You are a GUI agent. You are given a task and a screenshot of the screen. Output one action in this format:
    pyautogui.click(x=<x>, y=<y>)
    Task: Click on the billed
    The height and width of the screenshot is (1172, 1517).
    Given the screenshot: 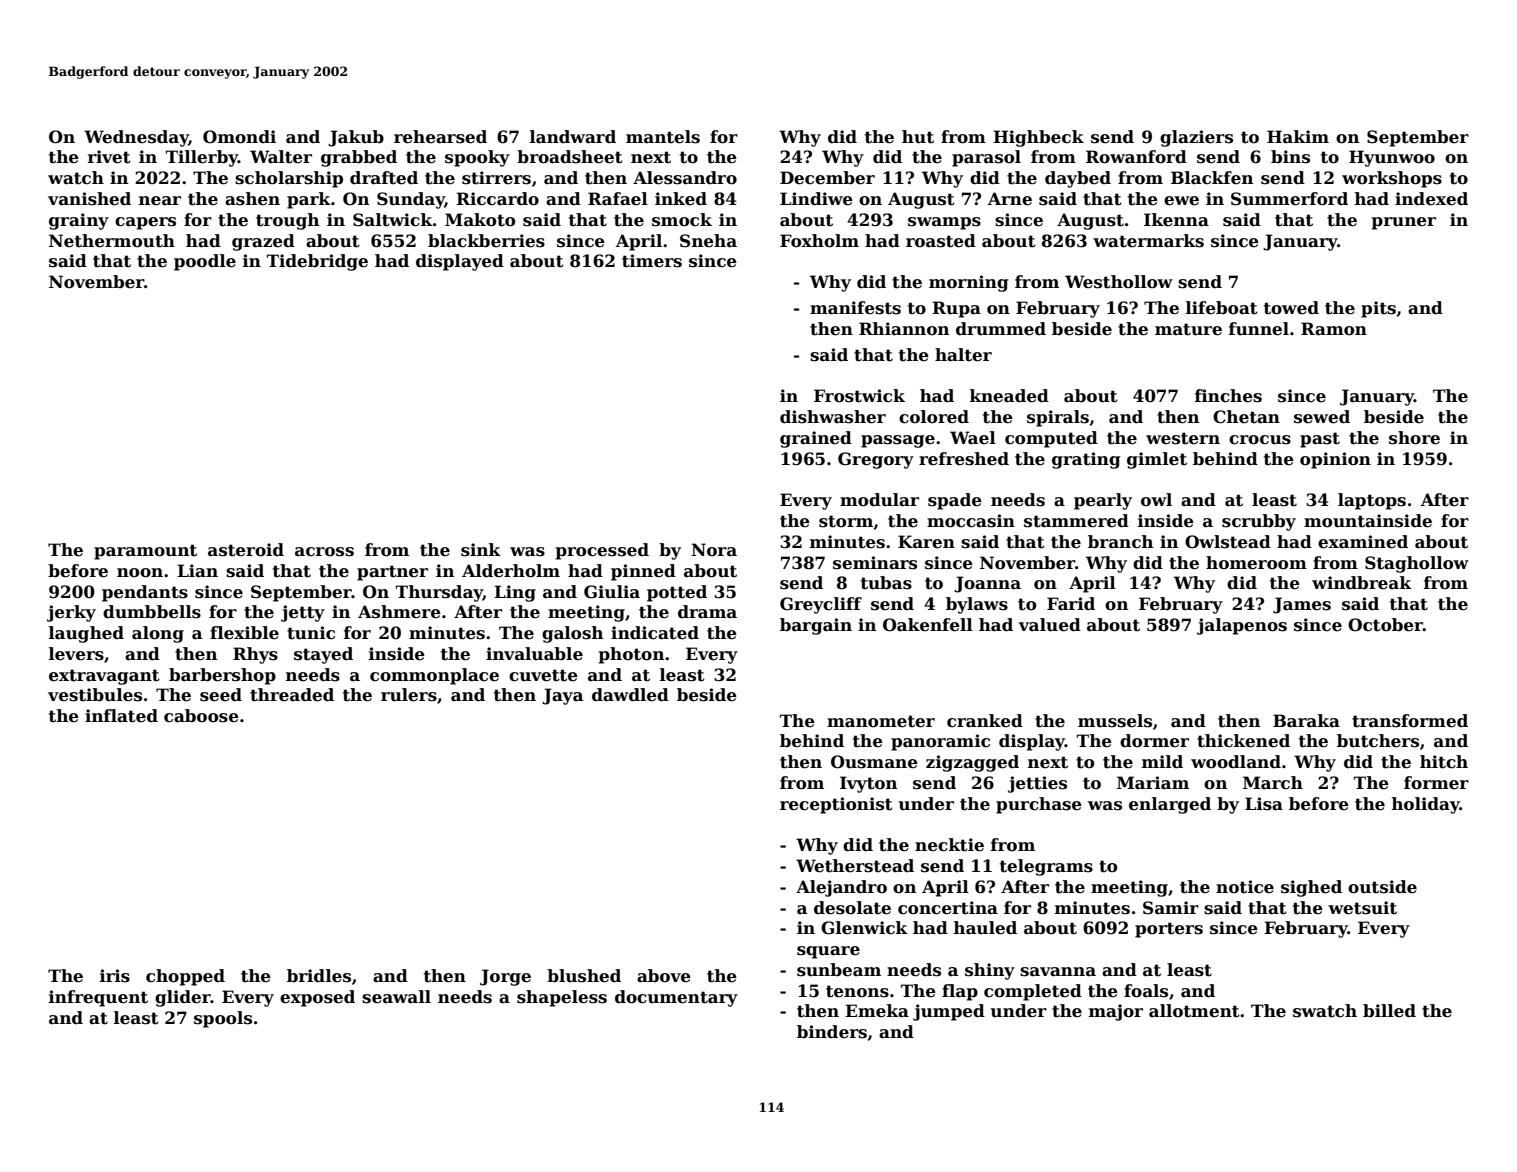 What is the action you would take?
    pyautogui.click(x=1389, y=1011)
